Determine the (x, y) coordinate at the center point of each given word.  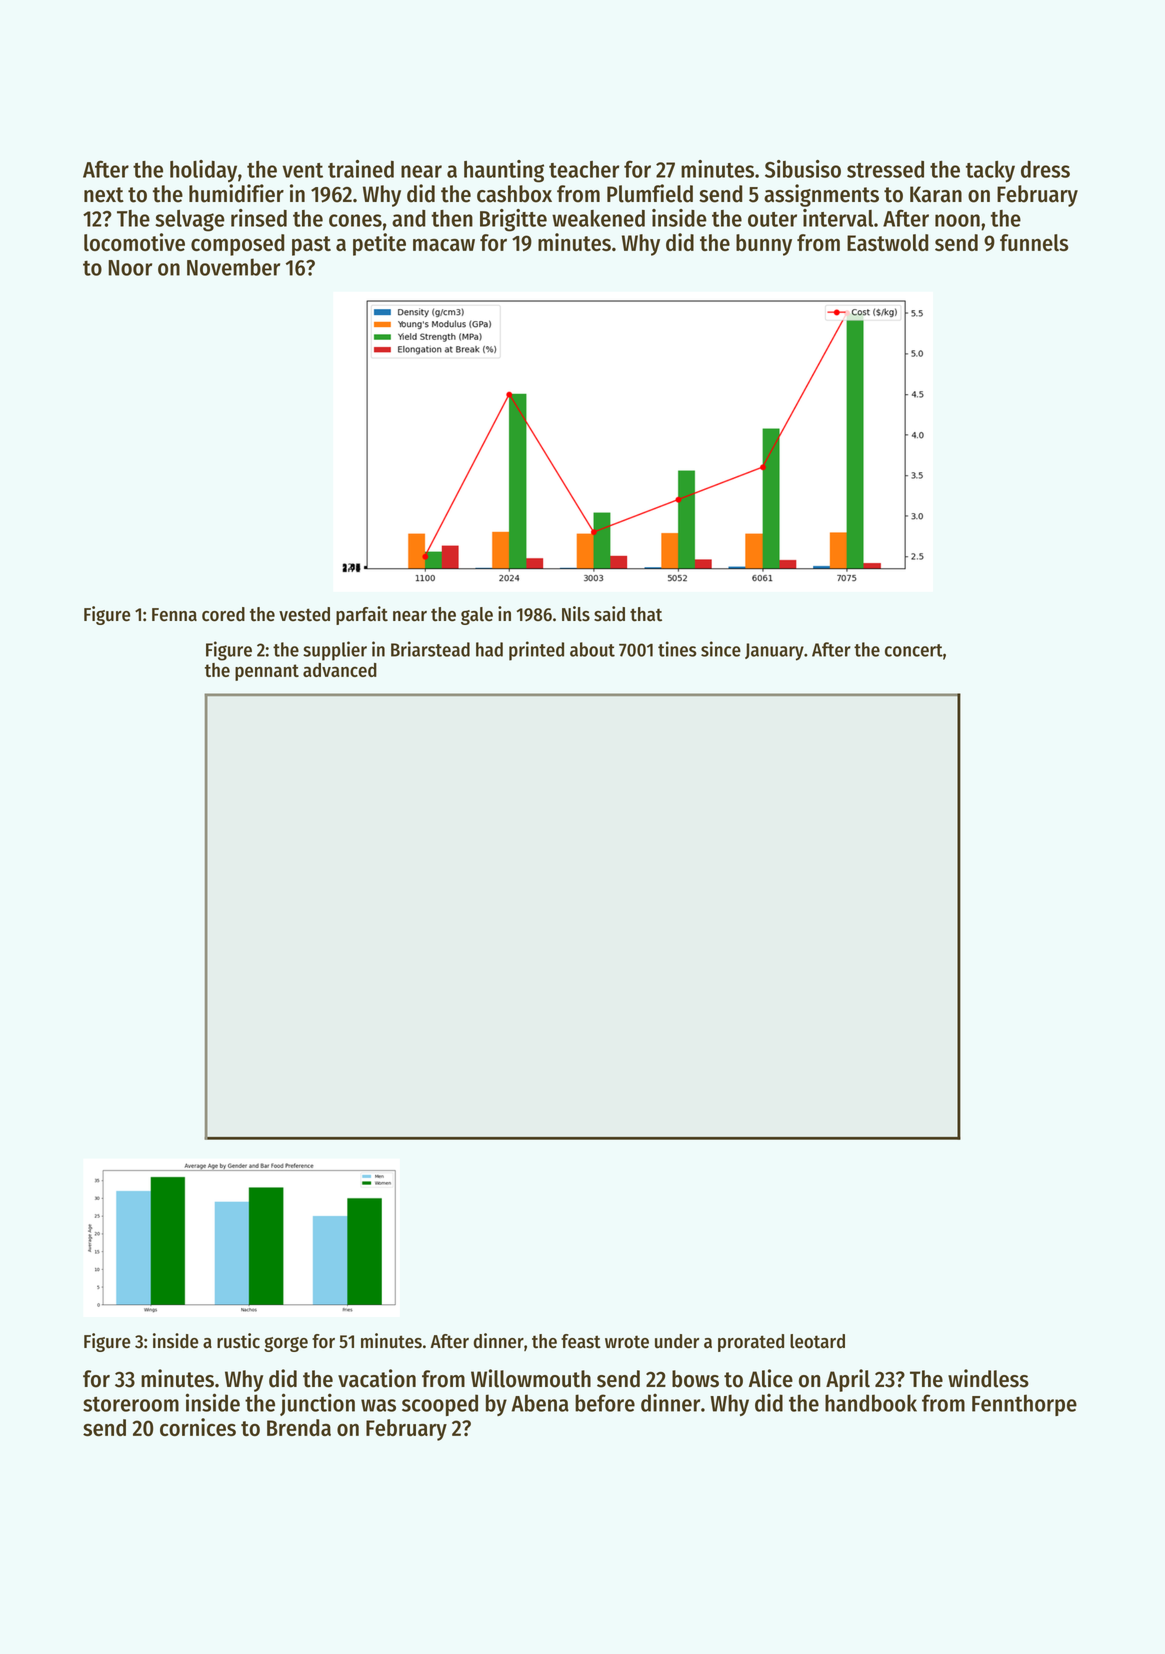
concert (914, 650)
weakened (598, 218)
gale (477, 616)
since (721, 649)
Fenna (174, 615)
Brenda (299, 1427)
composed (238, 245)
